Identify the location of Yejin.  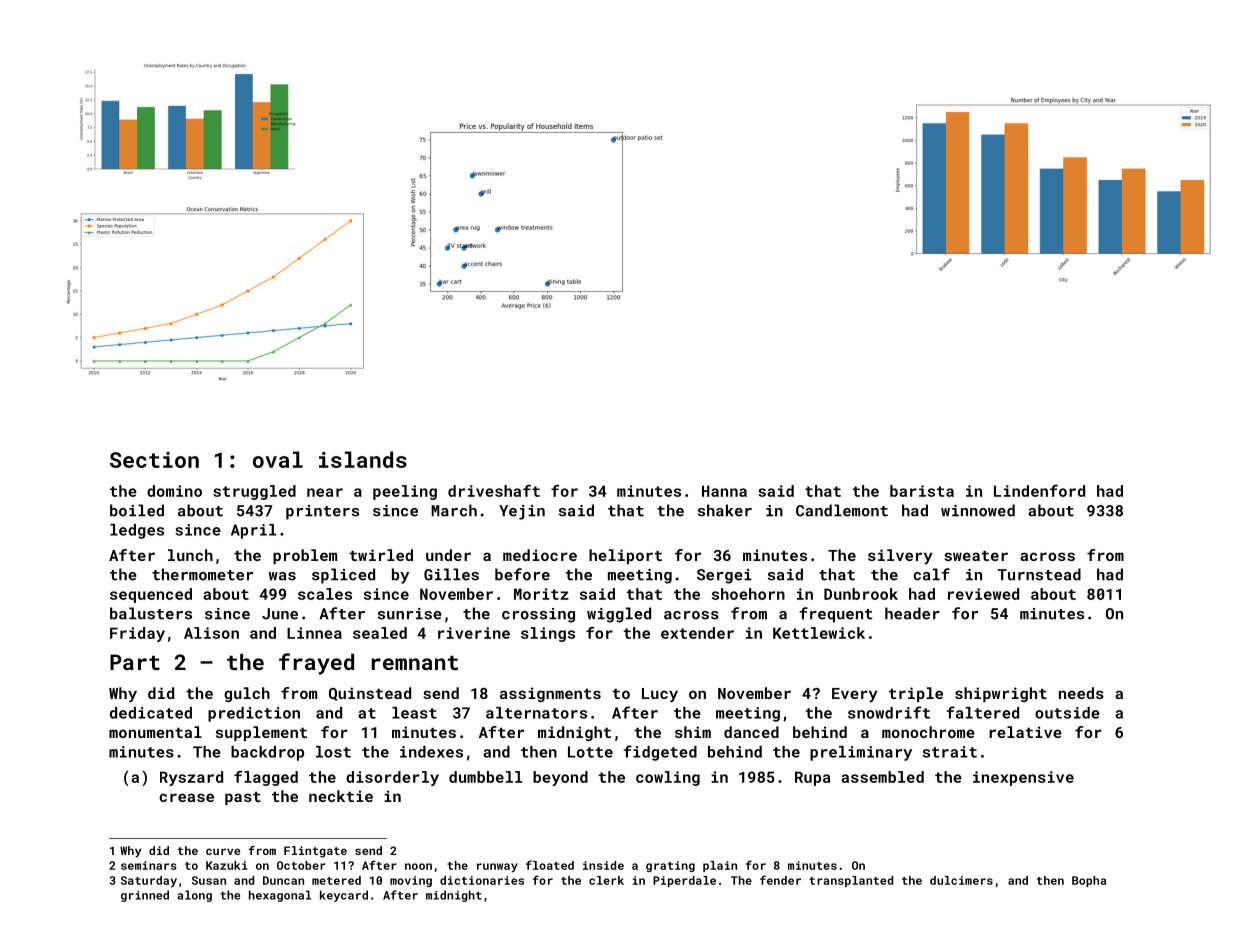
(522, 512).
